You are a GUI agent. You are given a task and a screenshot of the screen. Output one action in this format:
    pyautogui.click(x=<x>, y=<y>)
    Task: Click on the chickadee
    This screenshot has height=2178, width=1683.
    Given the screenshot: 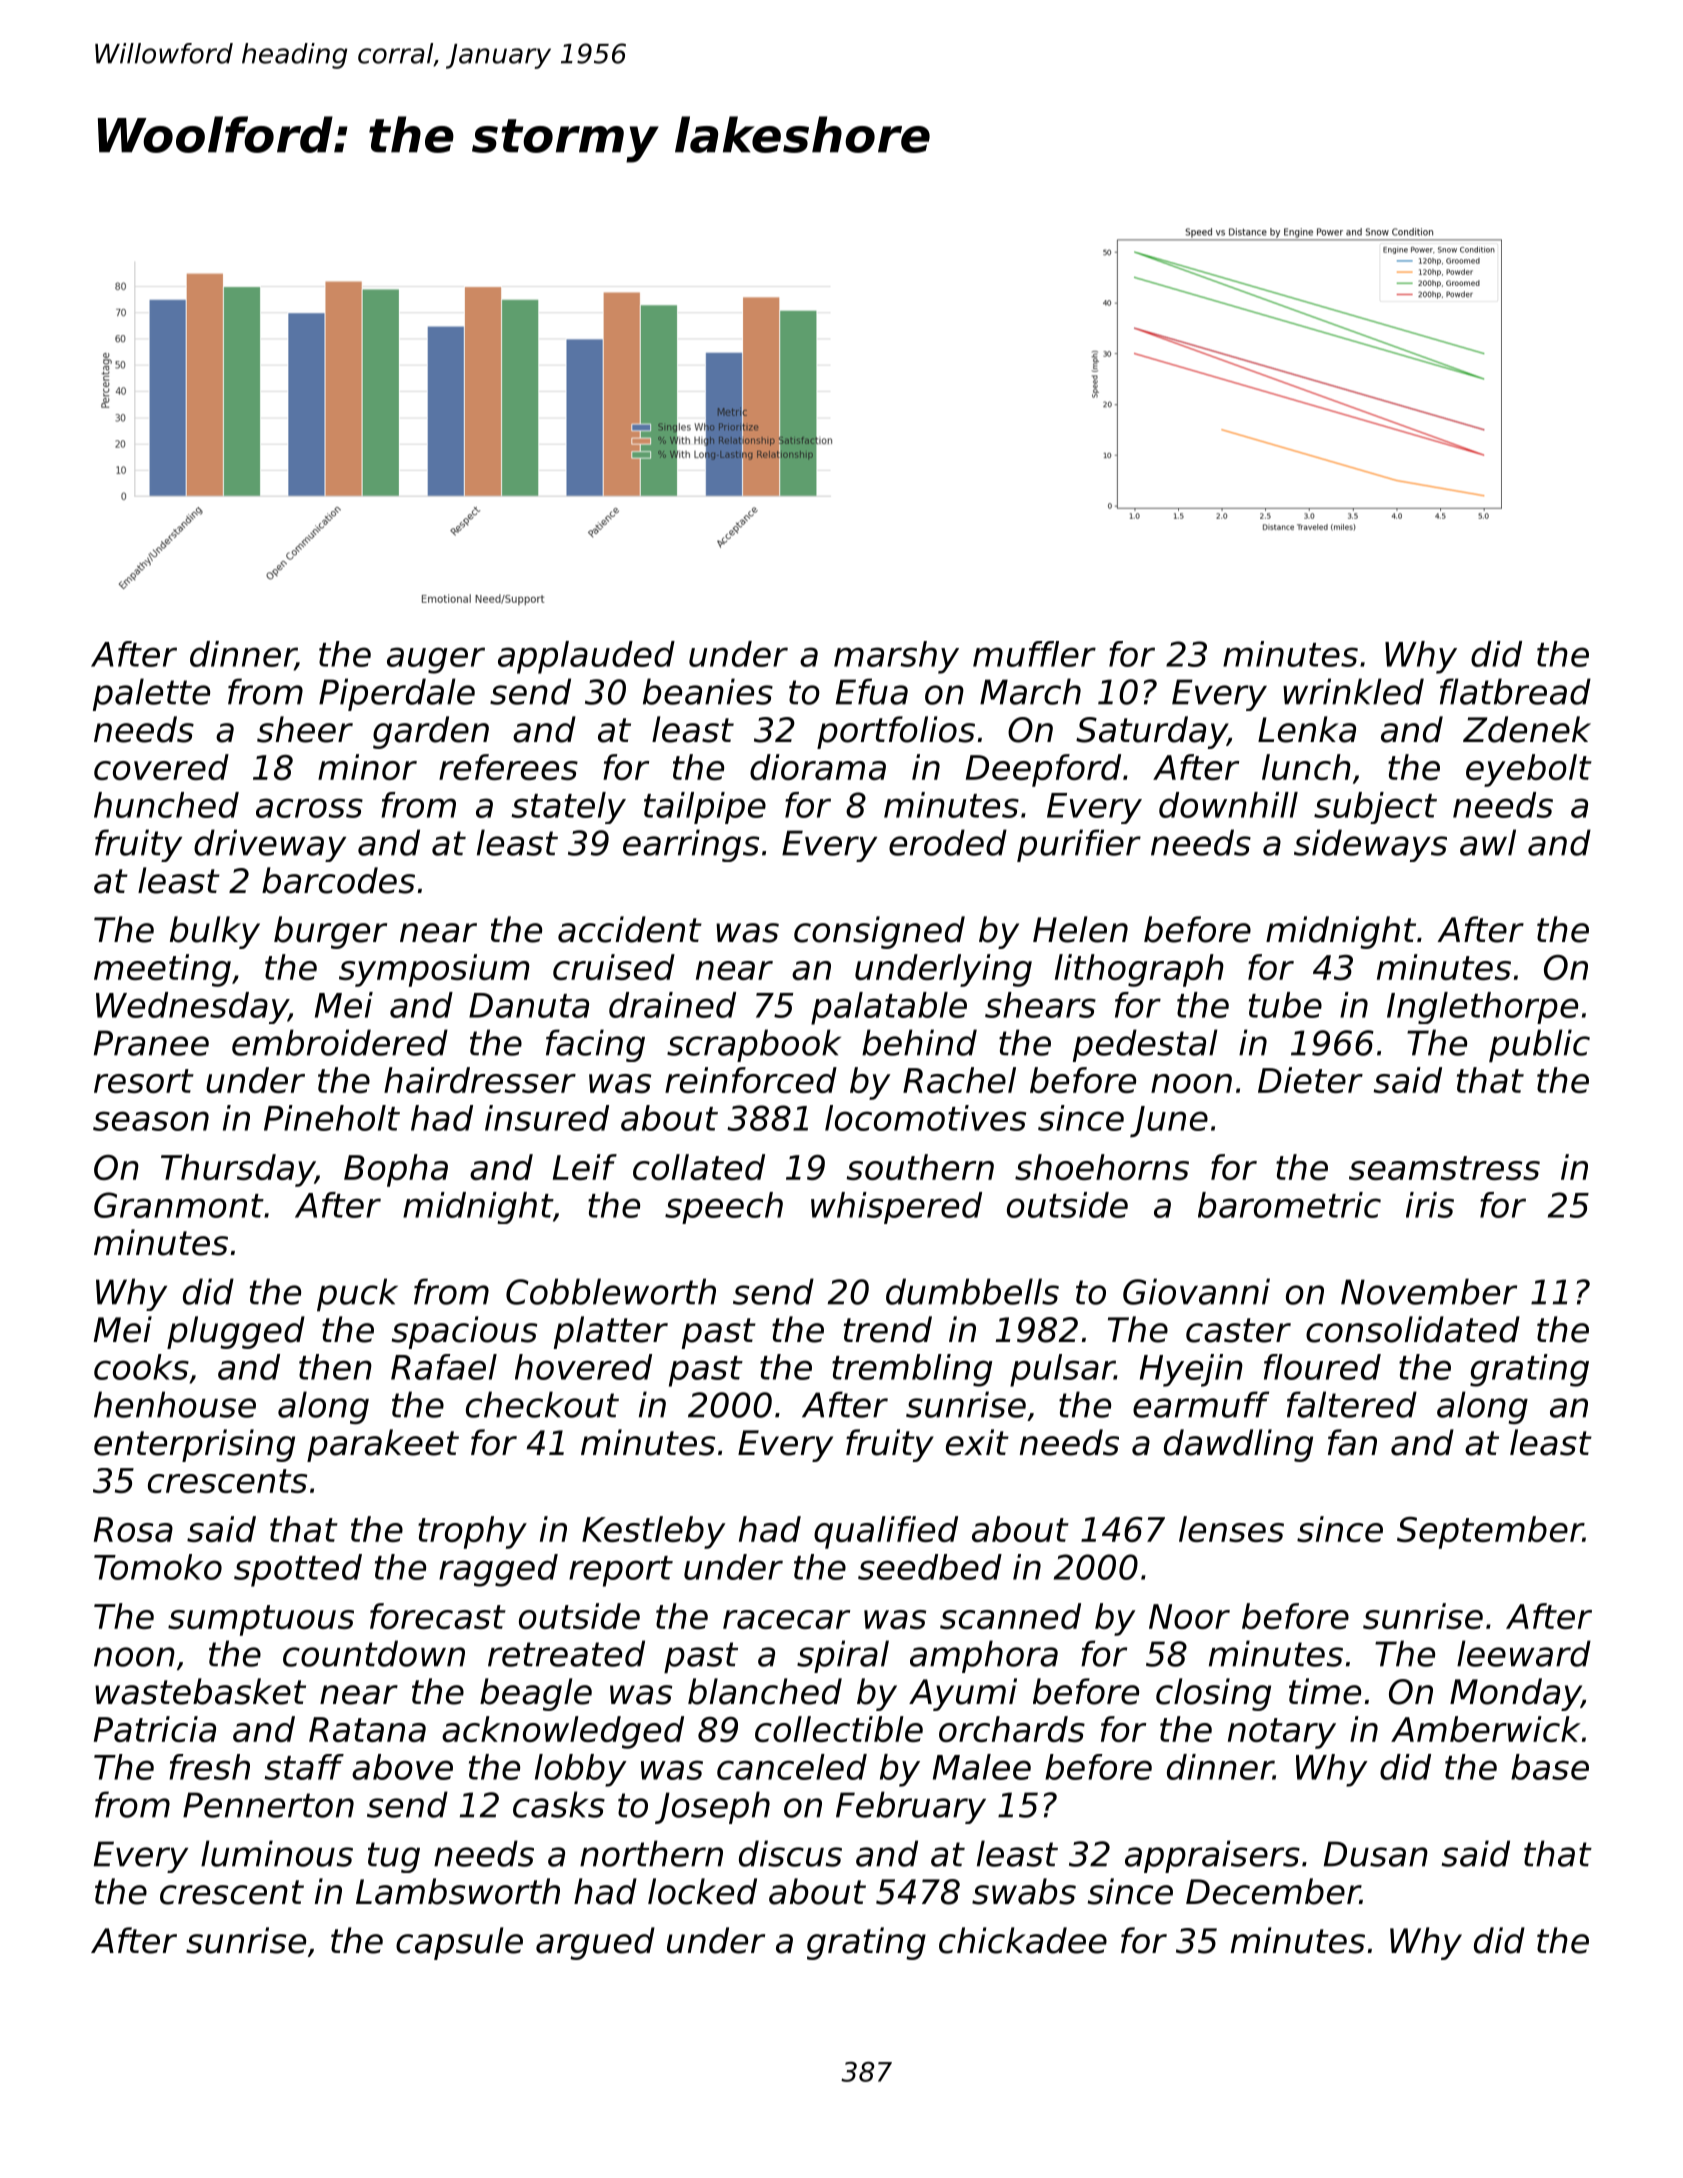 What is the action you would take?
    pyautogui.click(x=1023, y=1940)
